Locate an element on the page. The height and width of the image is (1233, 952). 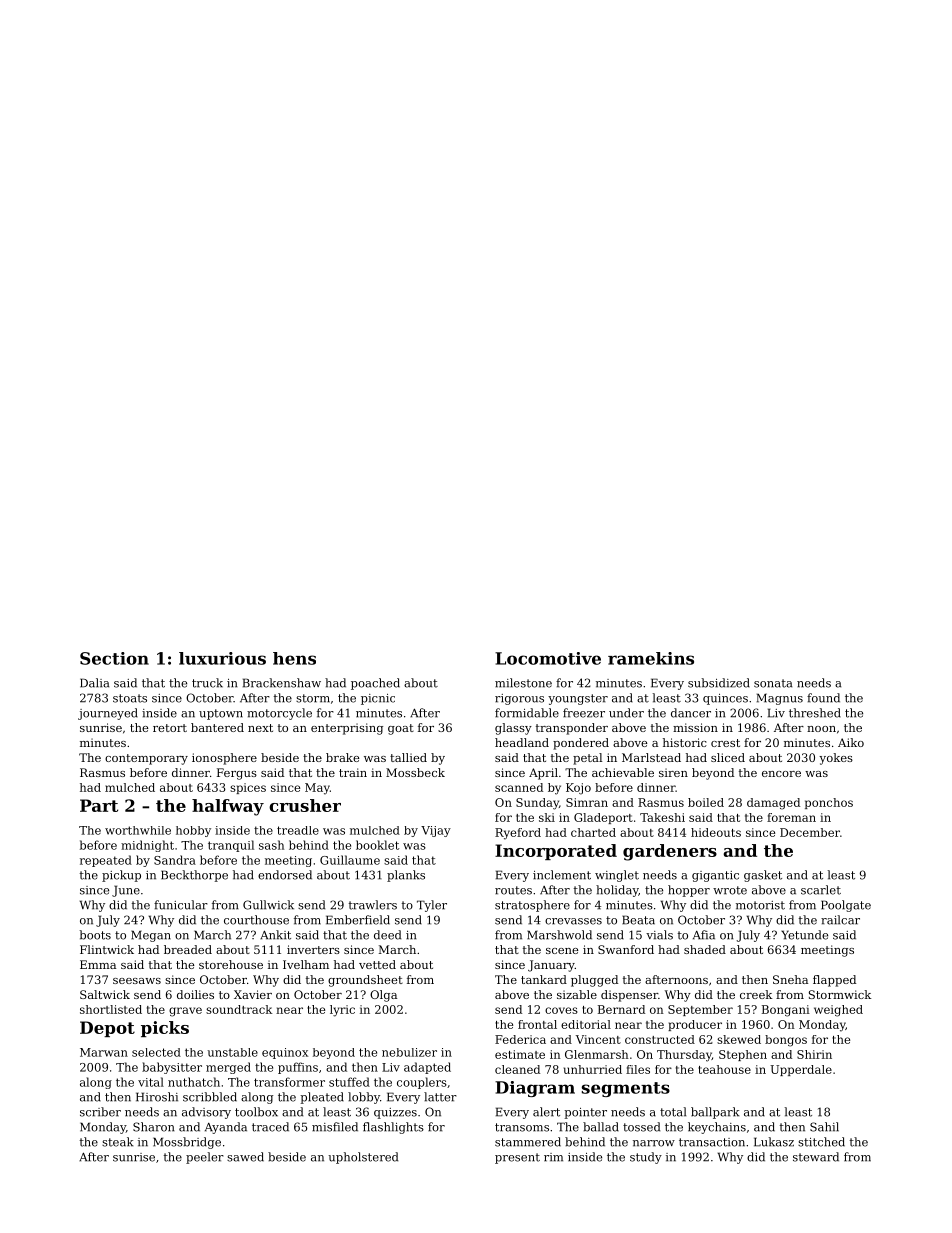
siren is located at coordinates (673, 772).
